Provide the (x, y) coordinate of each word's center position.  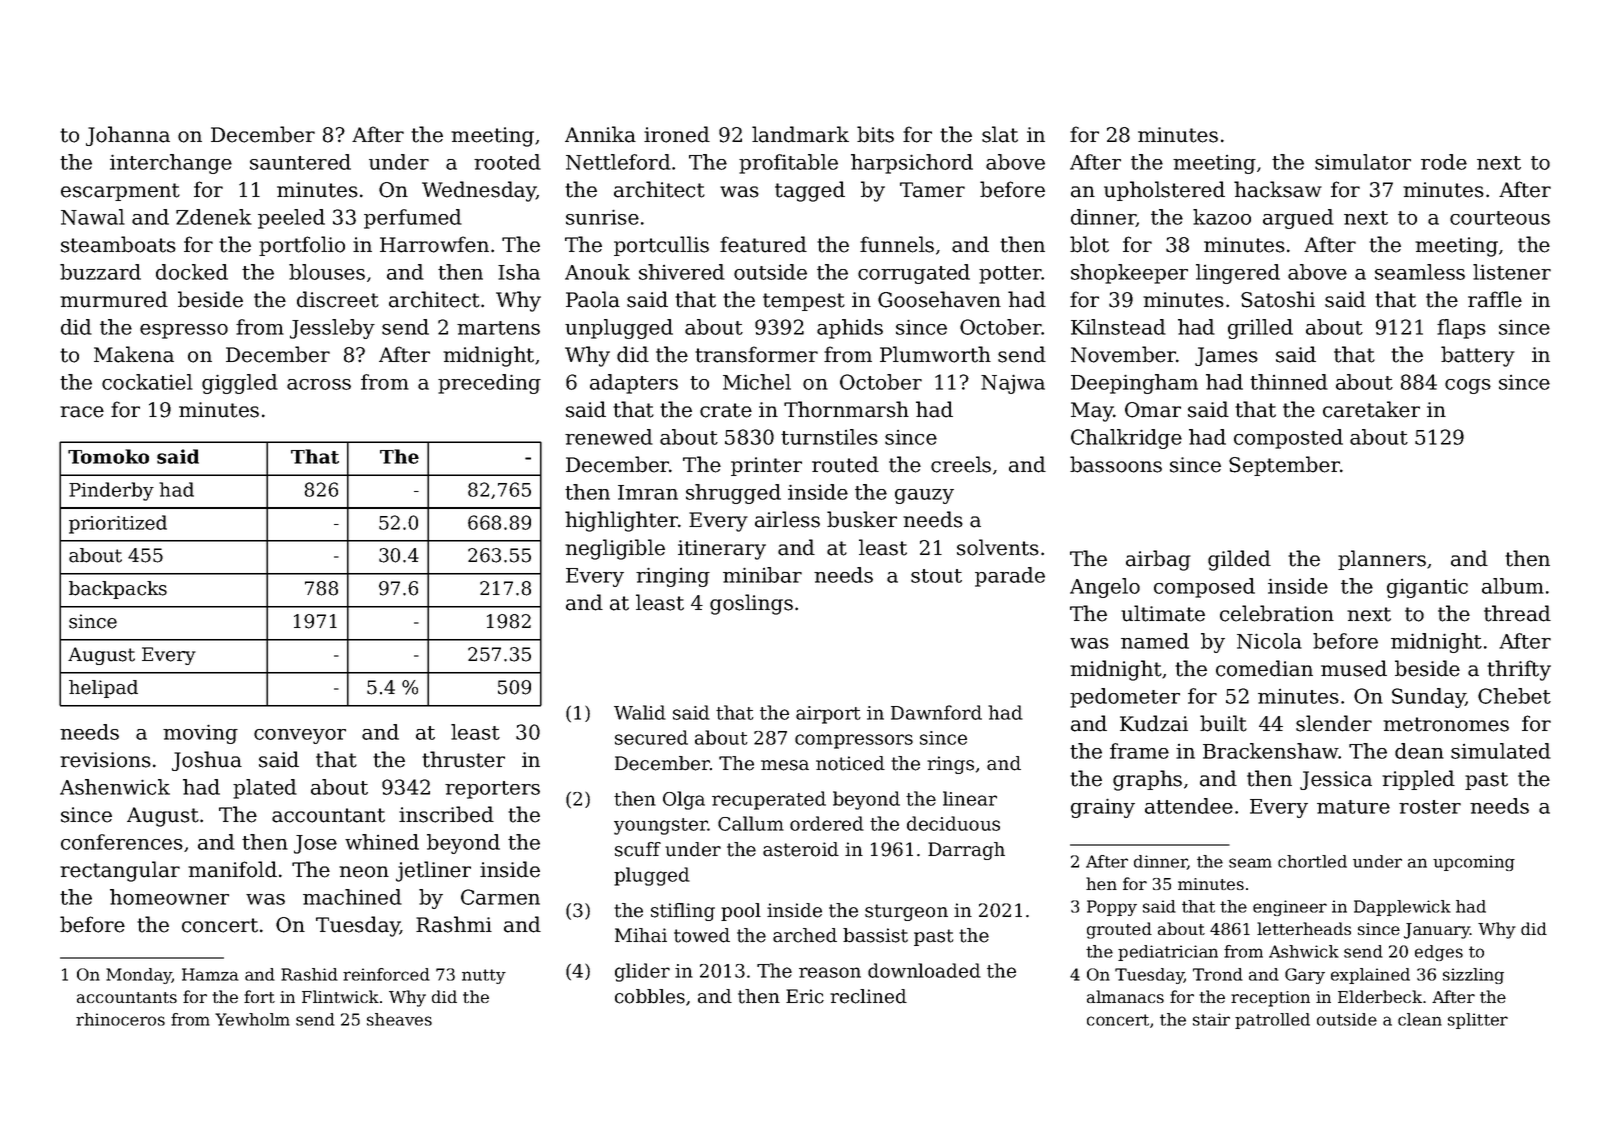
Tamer (932, 190)
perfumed (413, 219)
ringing (673, 577)
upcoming (1474, 863)
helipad (103, 689)
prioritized (118, 524)
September (1284, 466)
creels (961, 464)
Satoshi (1278, 299)
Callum (751, 823)
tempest (804, 302)
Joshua (207, 761)
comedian (1264, 668)
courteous (1500, 218)
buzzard (100, 272)
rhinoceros (120, 1019)
